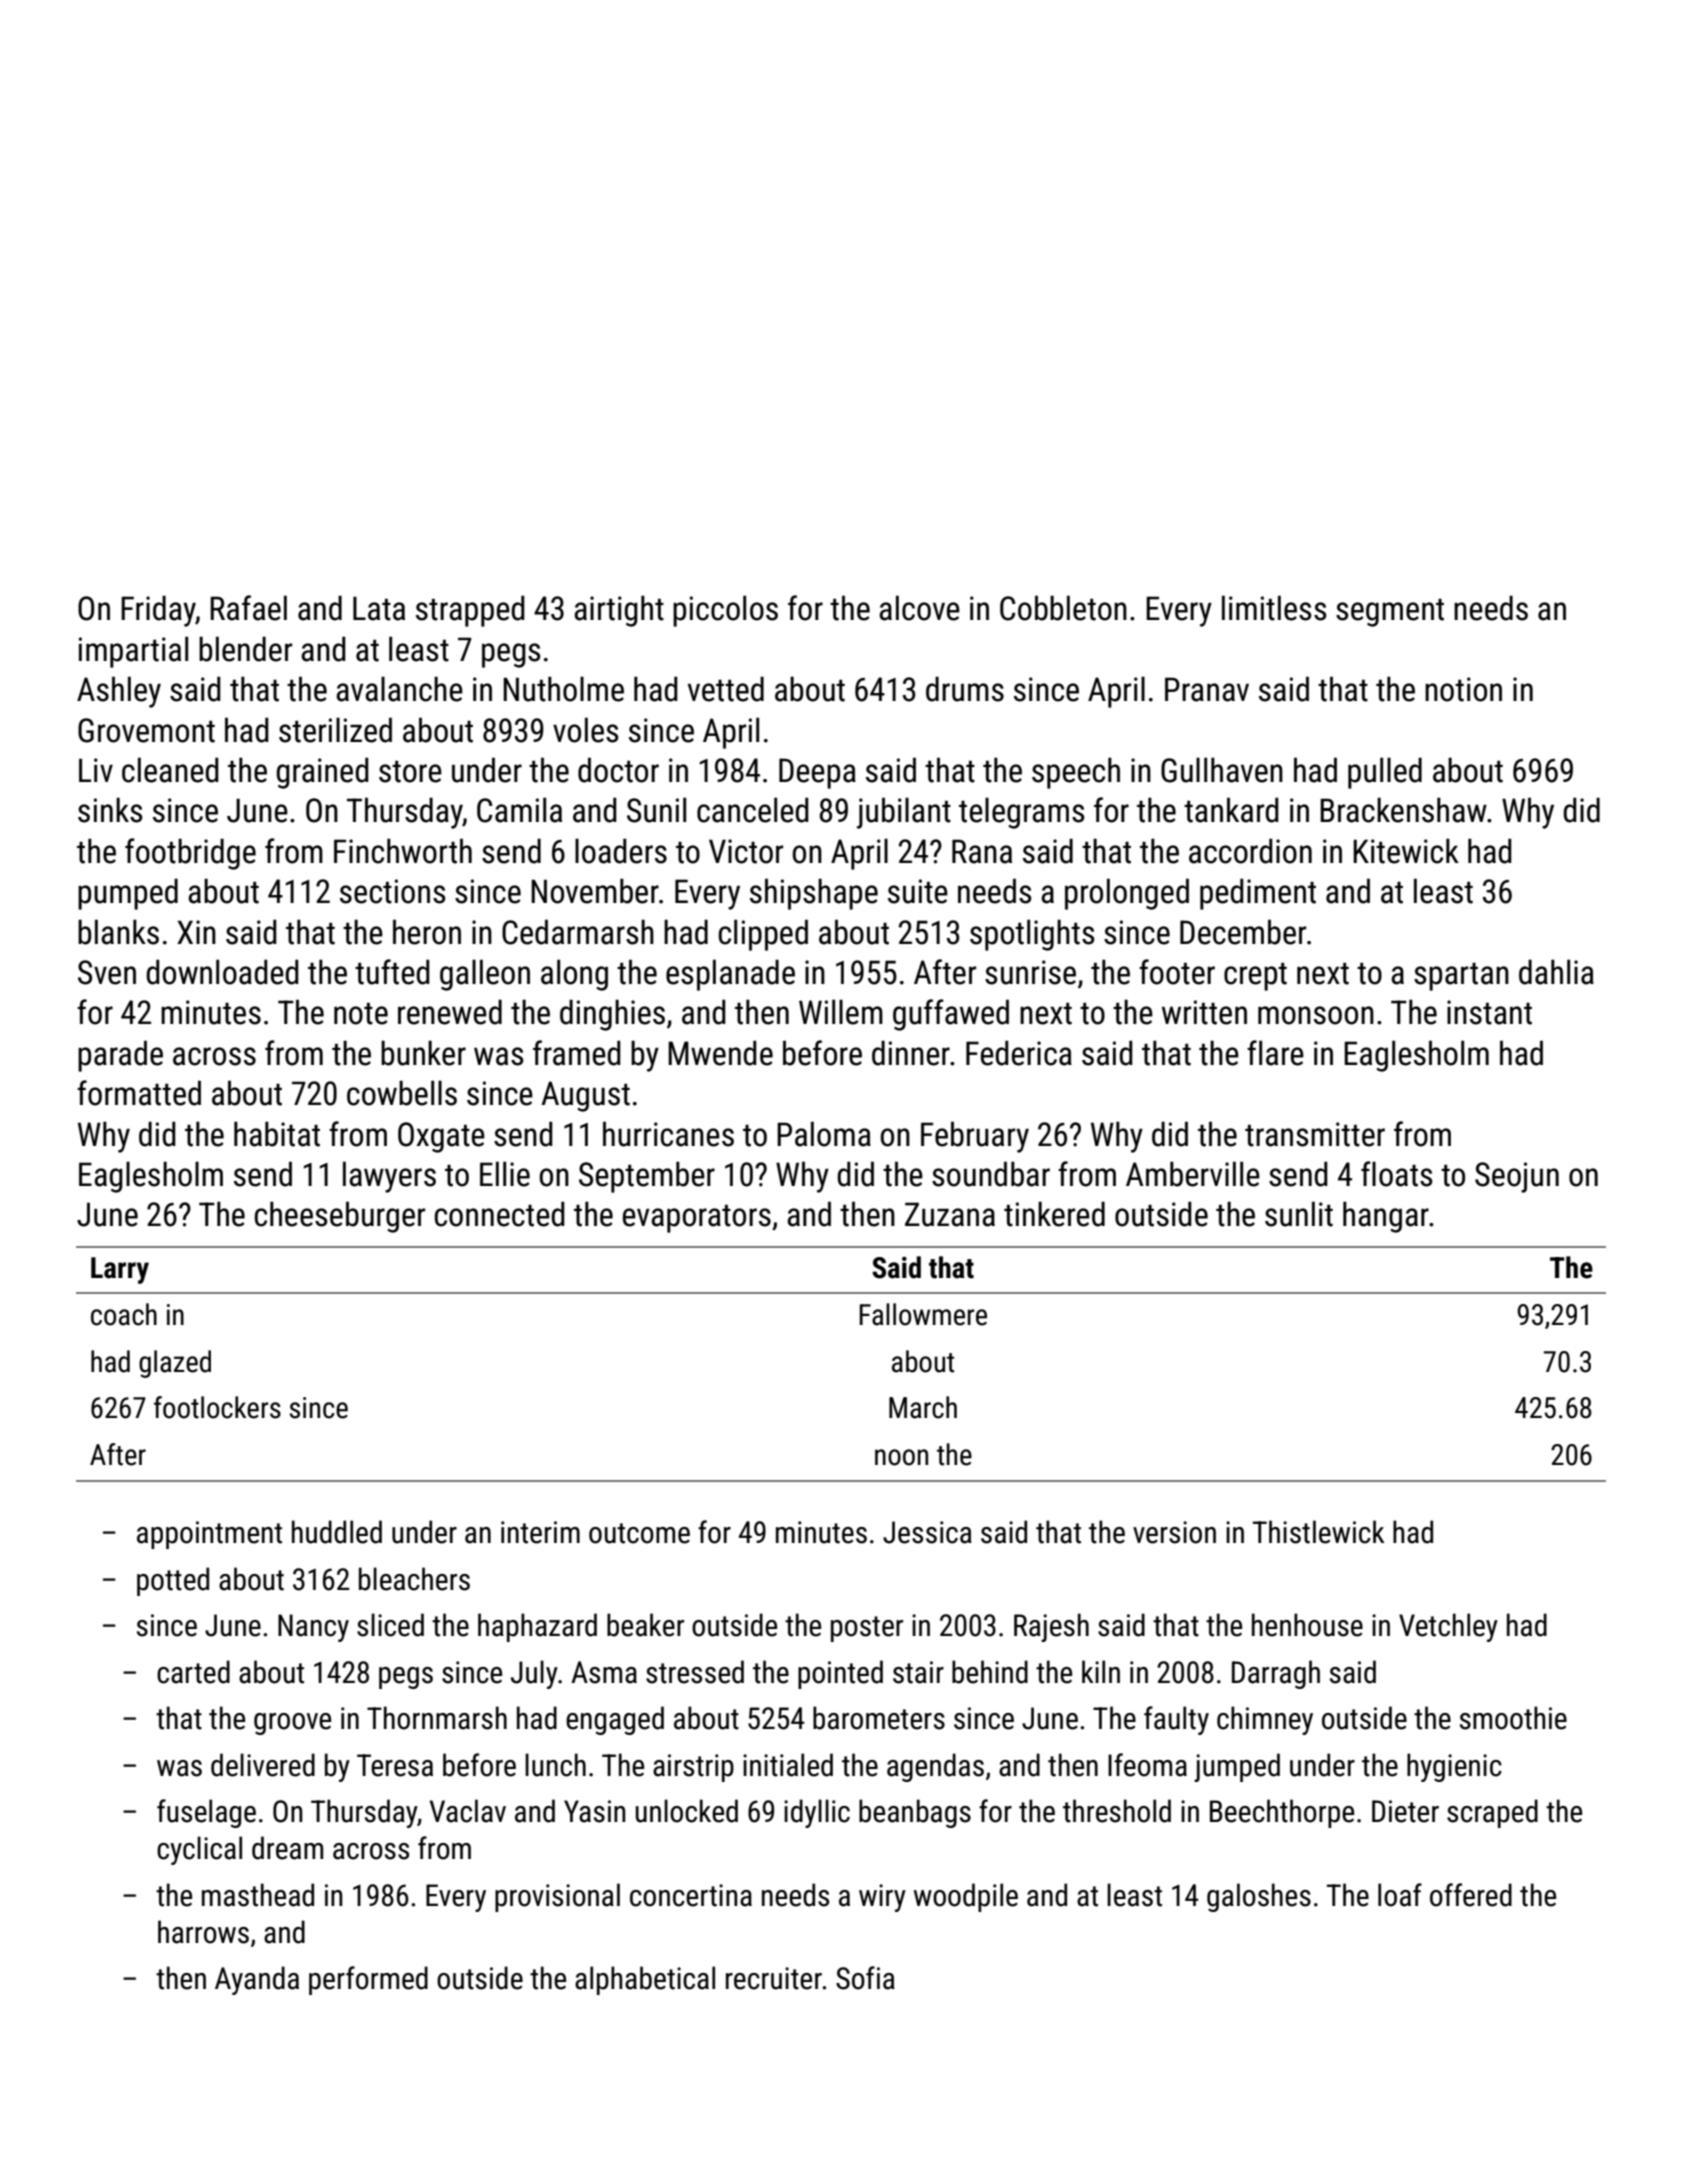 This screenshot has width=1683, height=2178. What do you see at coordinates (257, 1980) in the screenshot?
I see `Ayanda` at bounding box center [257, 1980].
